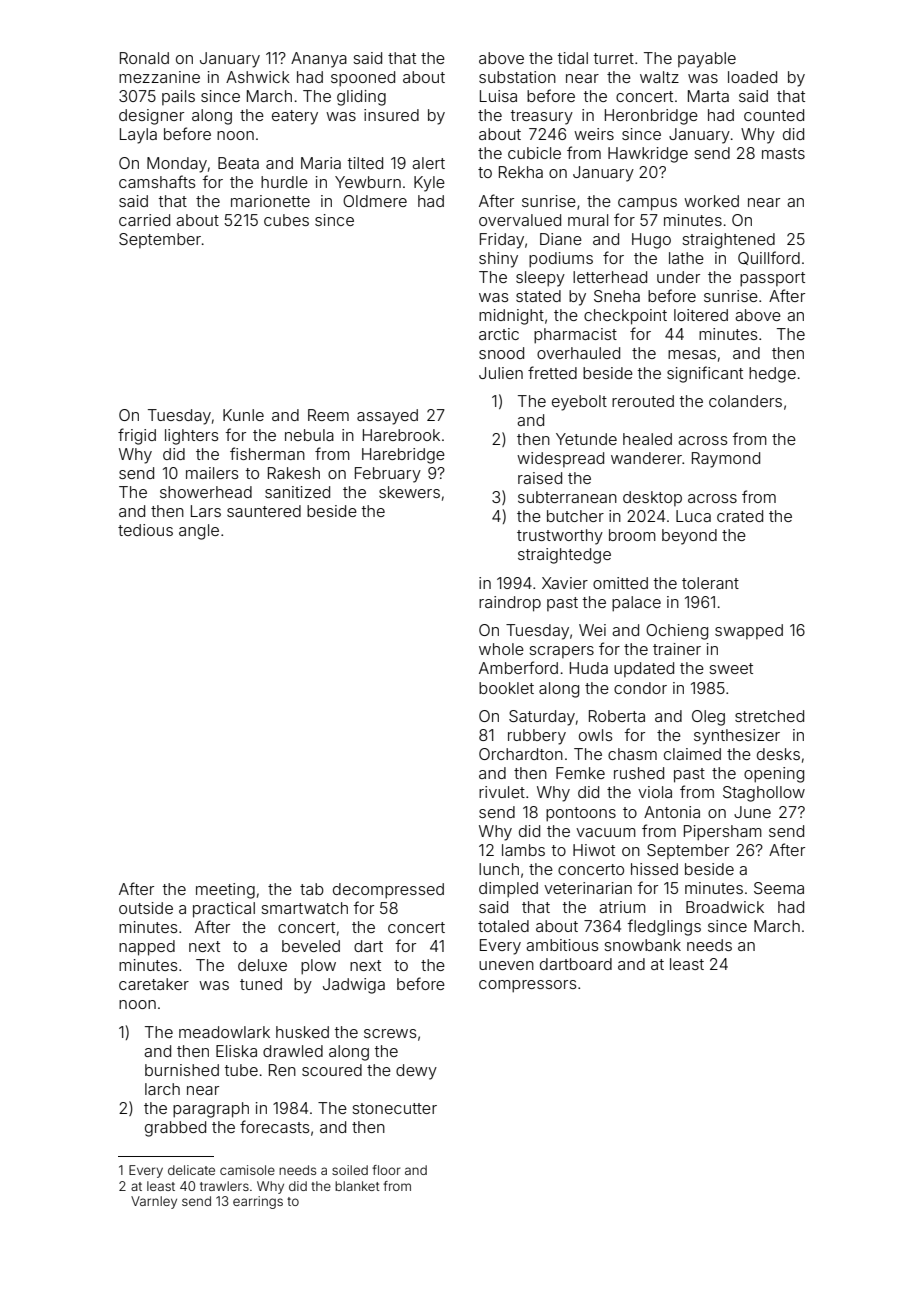 The height and width of the screenshot is (1308, 924). What do you see at coordinates (772, 279) in the screenshot?
I see `passport` at bounding box center [772, 279].
